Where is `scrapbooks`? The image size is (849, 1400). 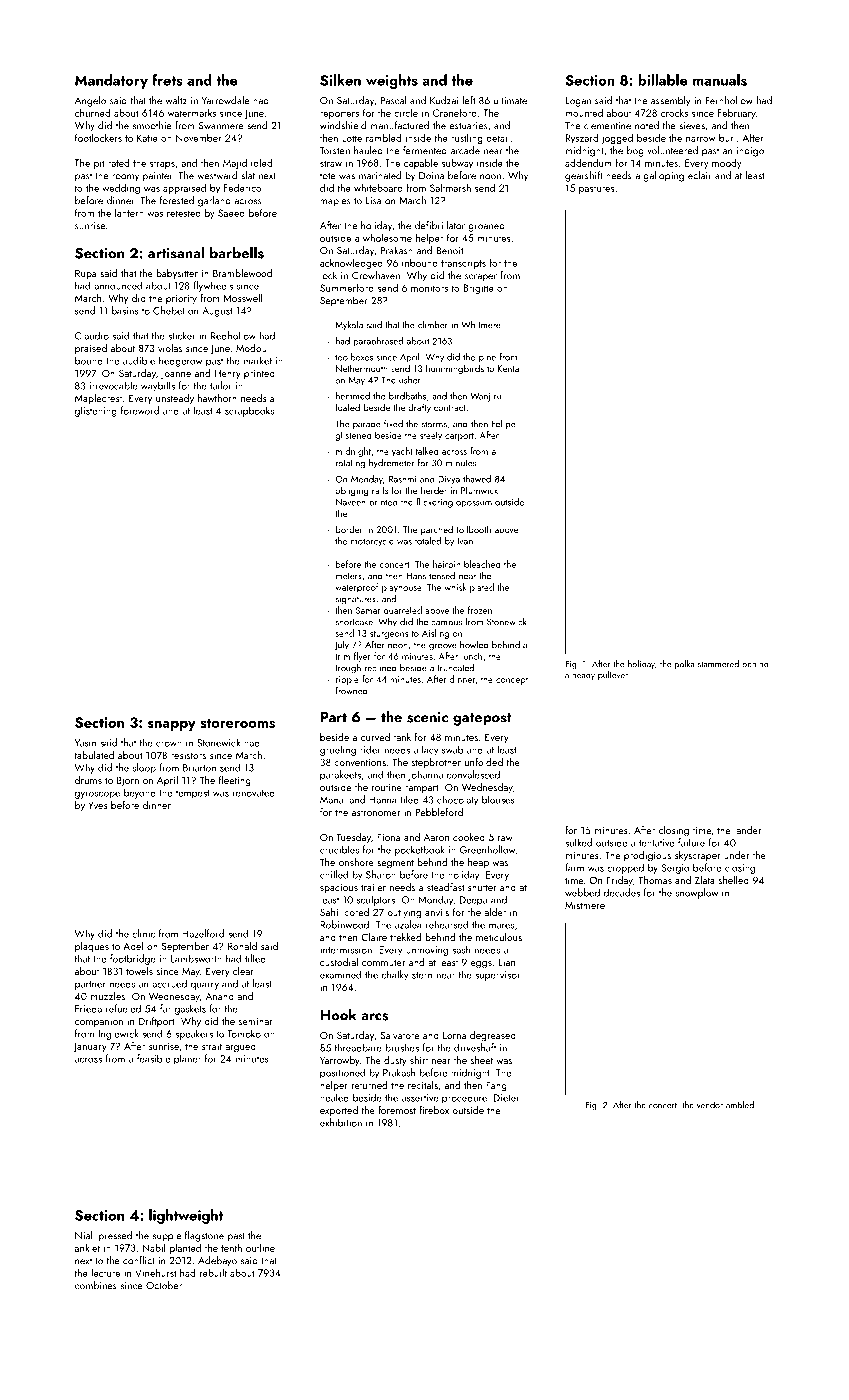
scrapbooks is located at coordinates (249, 411).
